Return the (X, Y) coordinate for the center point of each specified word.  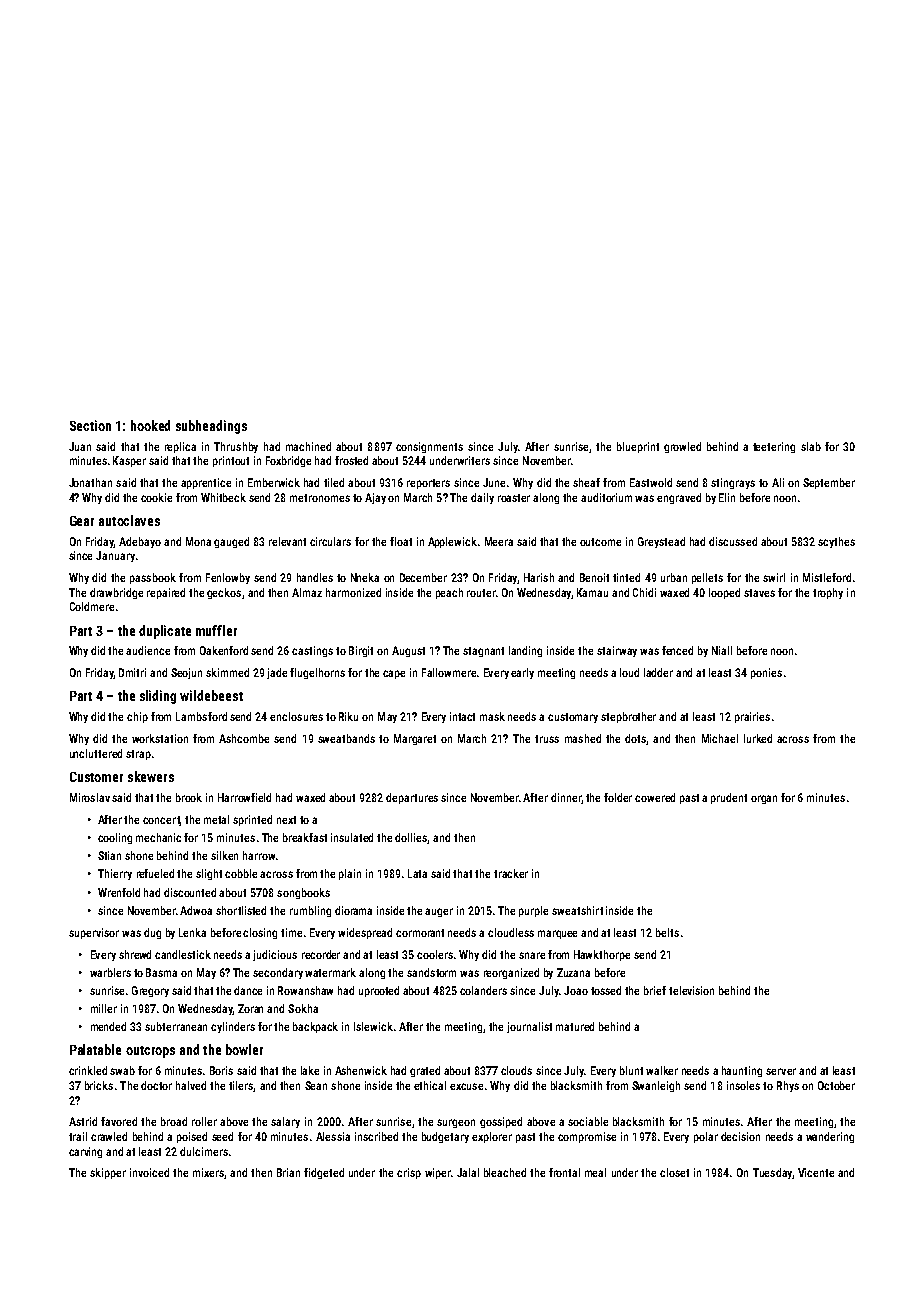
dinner (566, 798)
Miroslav (90, 797)
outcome (600, 542)
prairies (752, 717)
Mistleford (827, 577)
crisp (409, 1173)
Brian (288, 1172)
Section (90, 425)
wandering (830, 1137)
